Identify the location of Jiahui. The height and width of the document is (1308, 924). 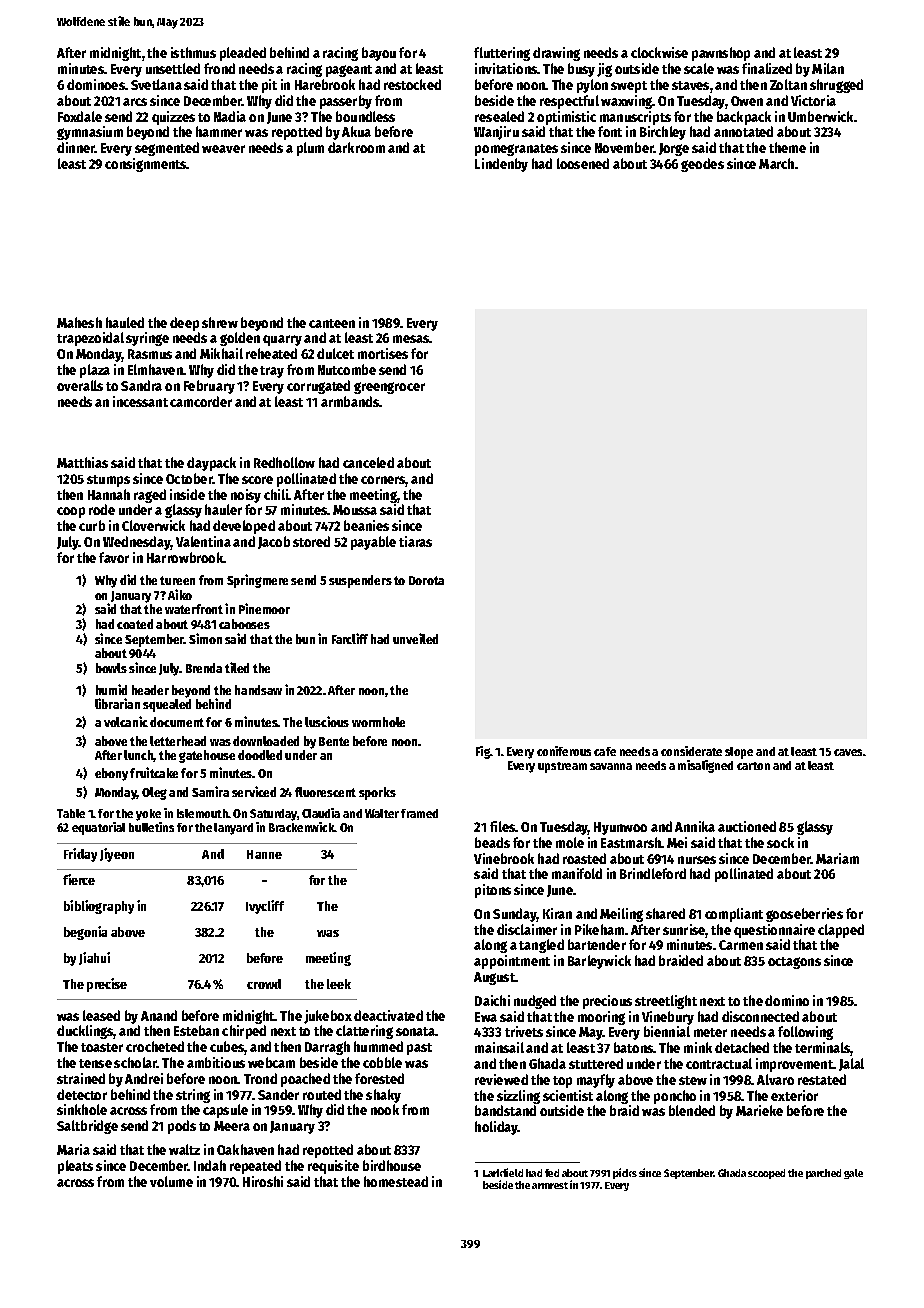
(94, 958).
